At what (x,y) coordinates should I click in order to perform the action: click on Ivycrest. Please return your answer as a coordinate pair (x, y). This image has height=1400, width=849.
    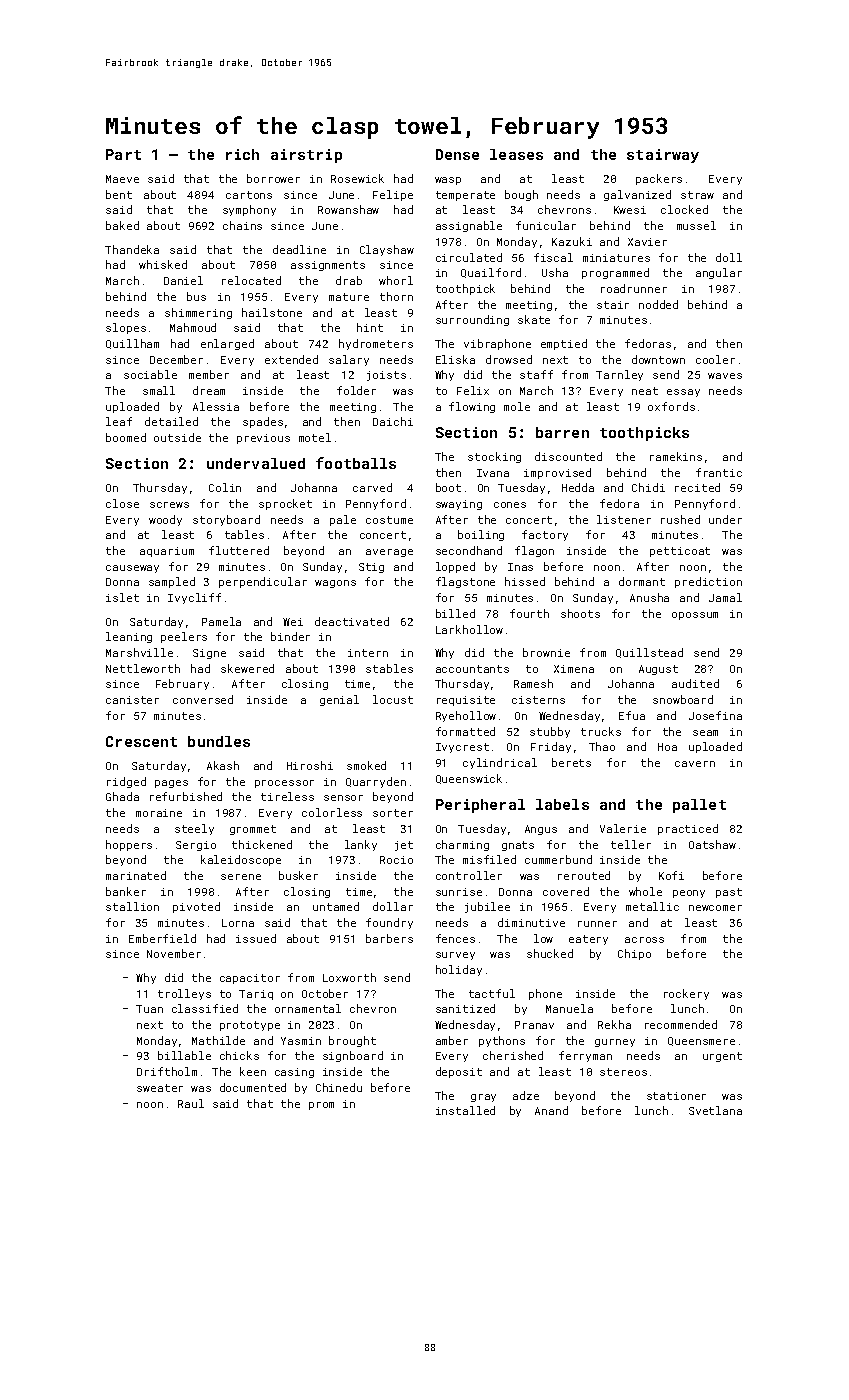
    Looking at the image, I should click on (462, 748).
